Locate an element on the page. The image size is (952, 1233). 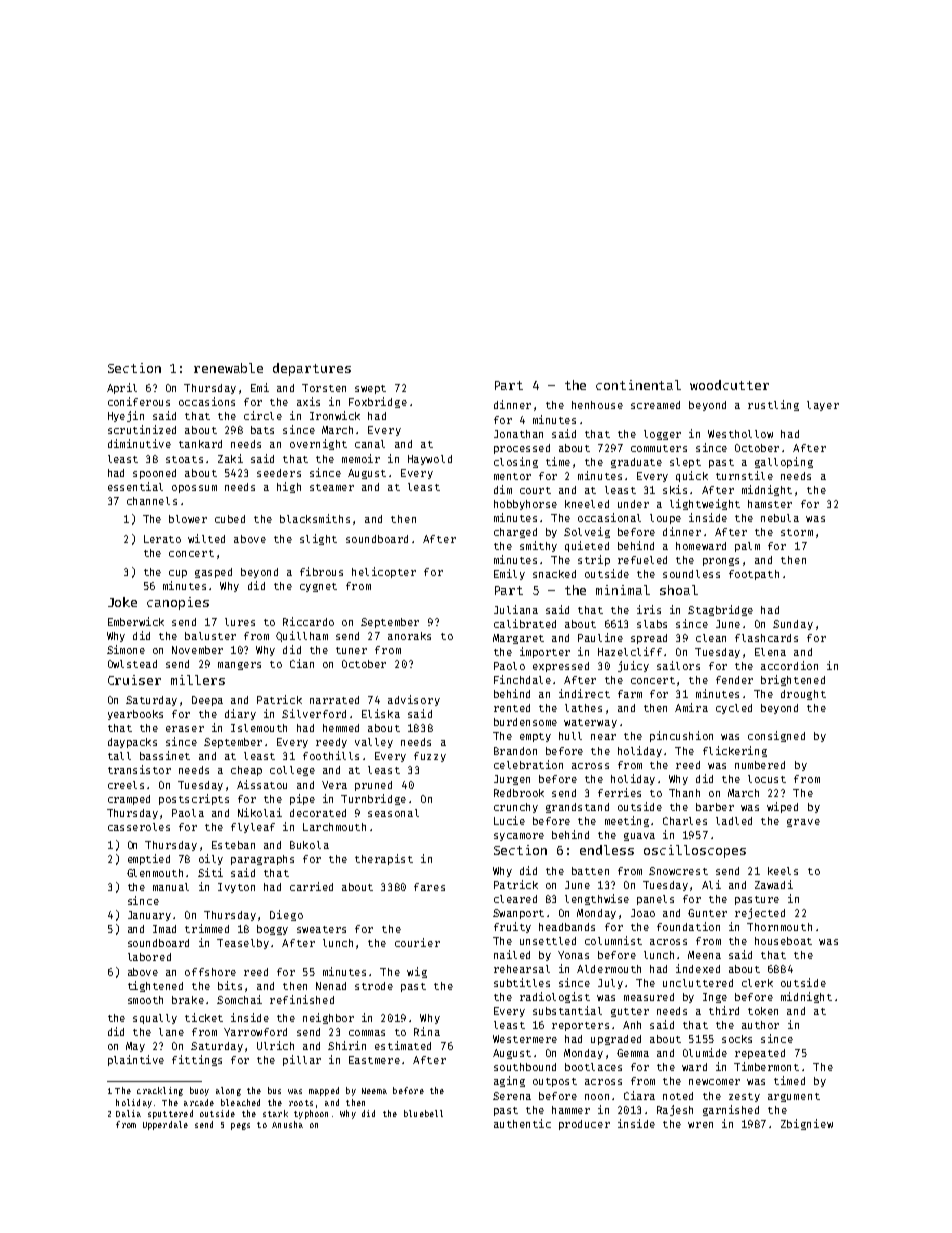
woodcutter is located at coordinates (729, 385).
